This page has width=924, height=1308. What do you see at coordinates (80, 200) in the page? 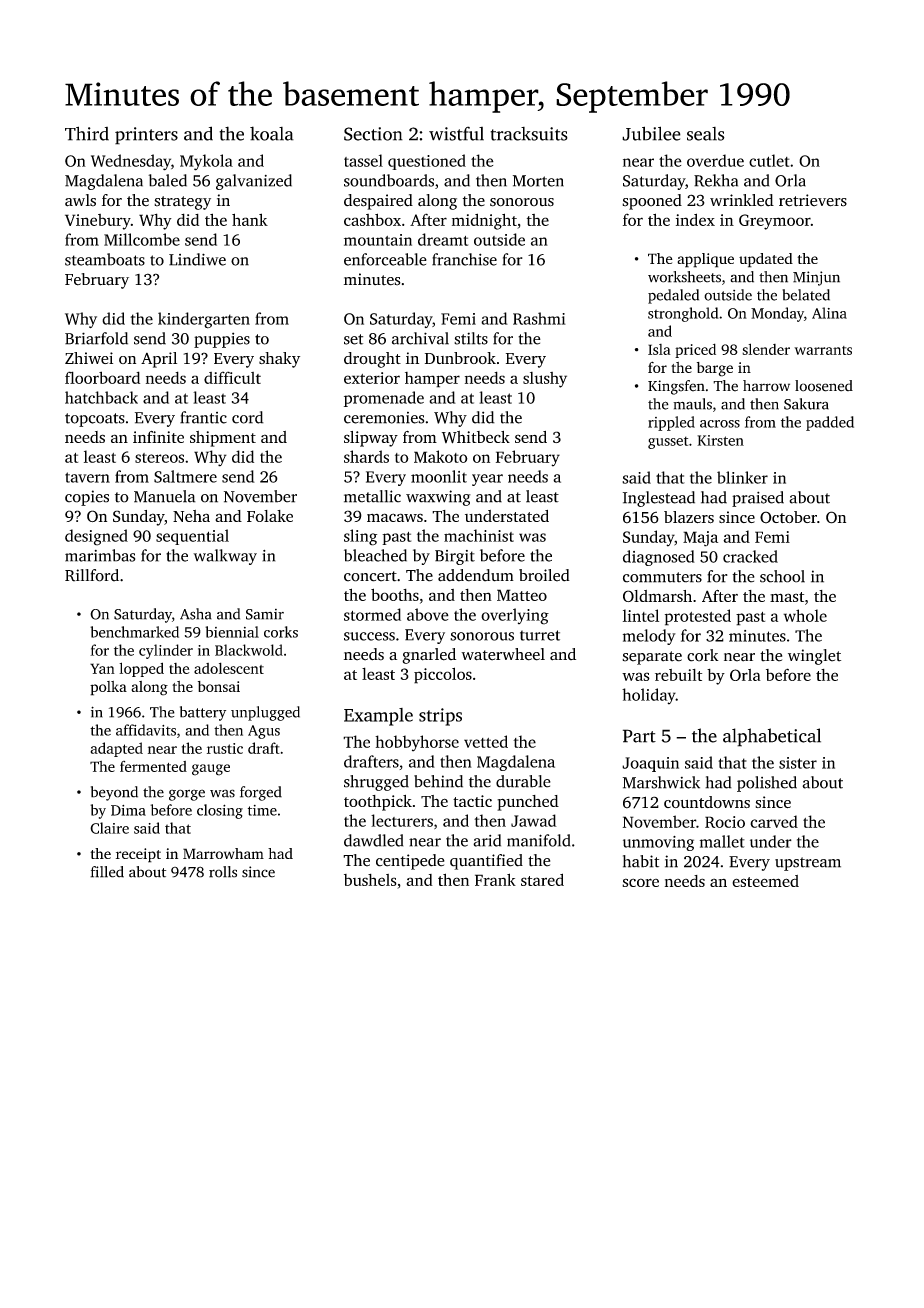
I see `awls` at bounding box center [80, 200].
